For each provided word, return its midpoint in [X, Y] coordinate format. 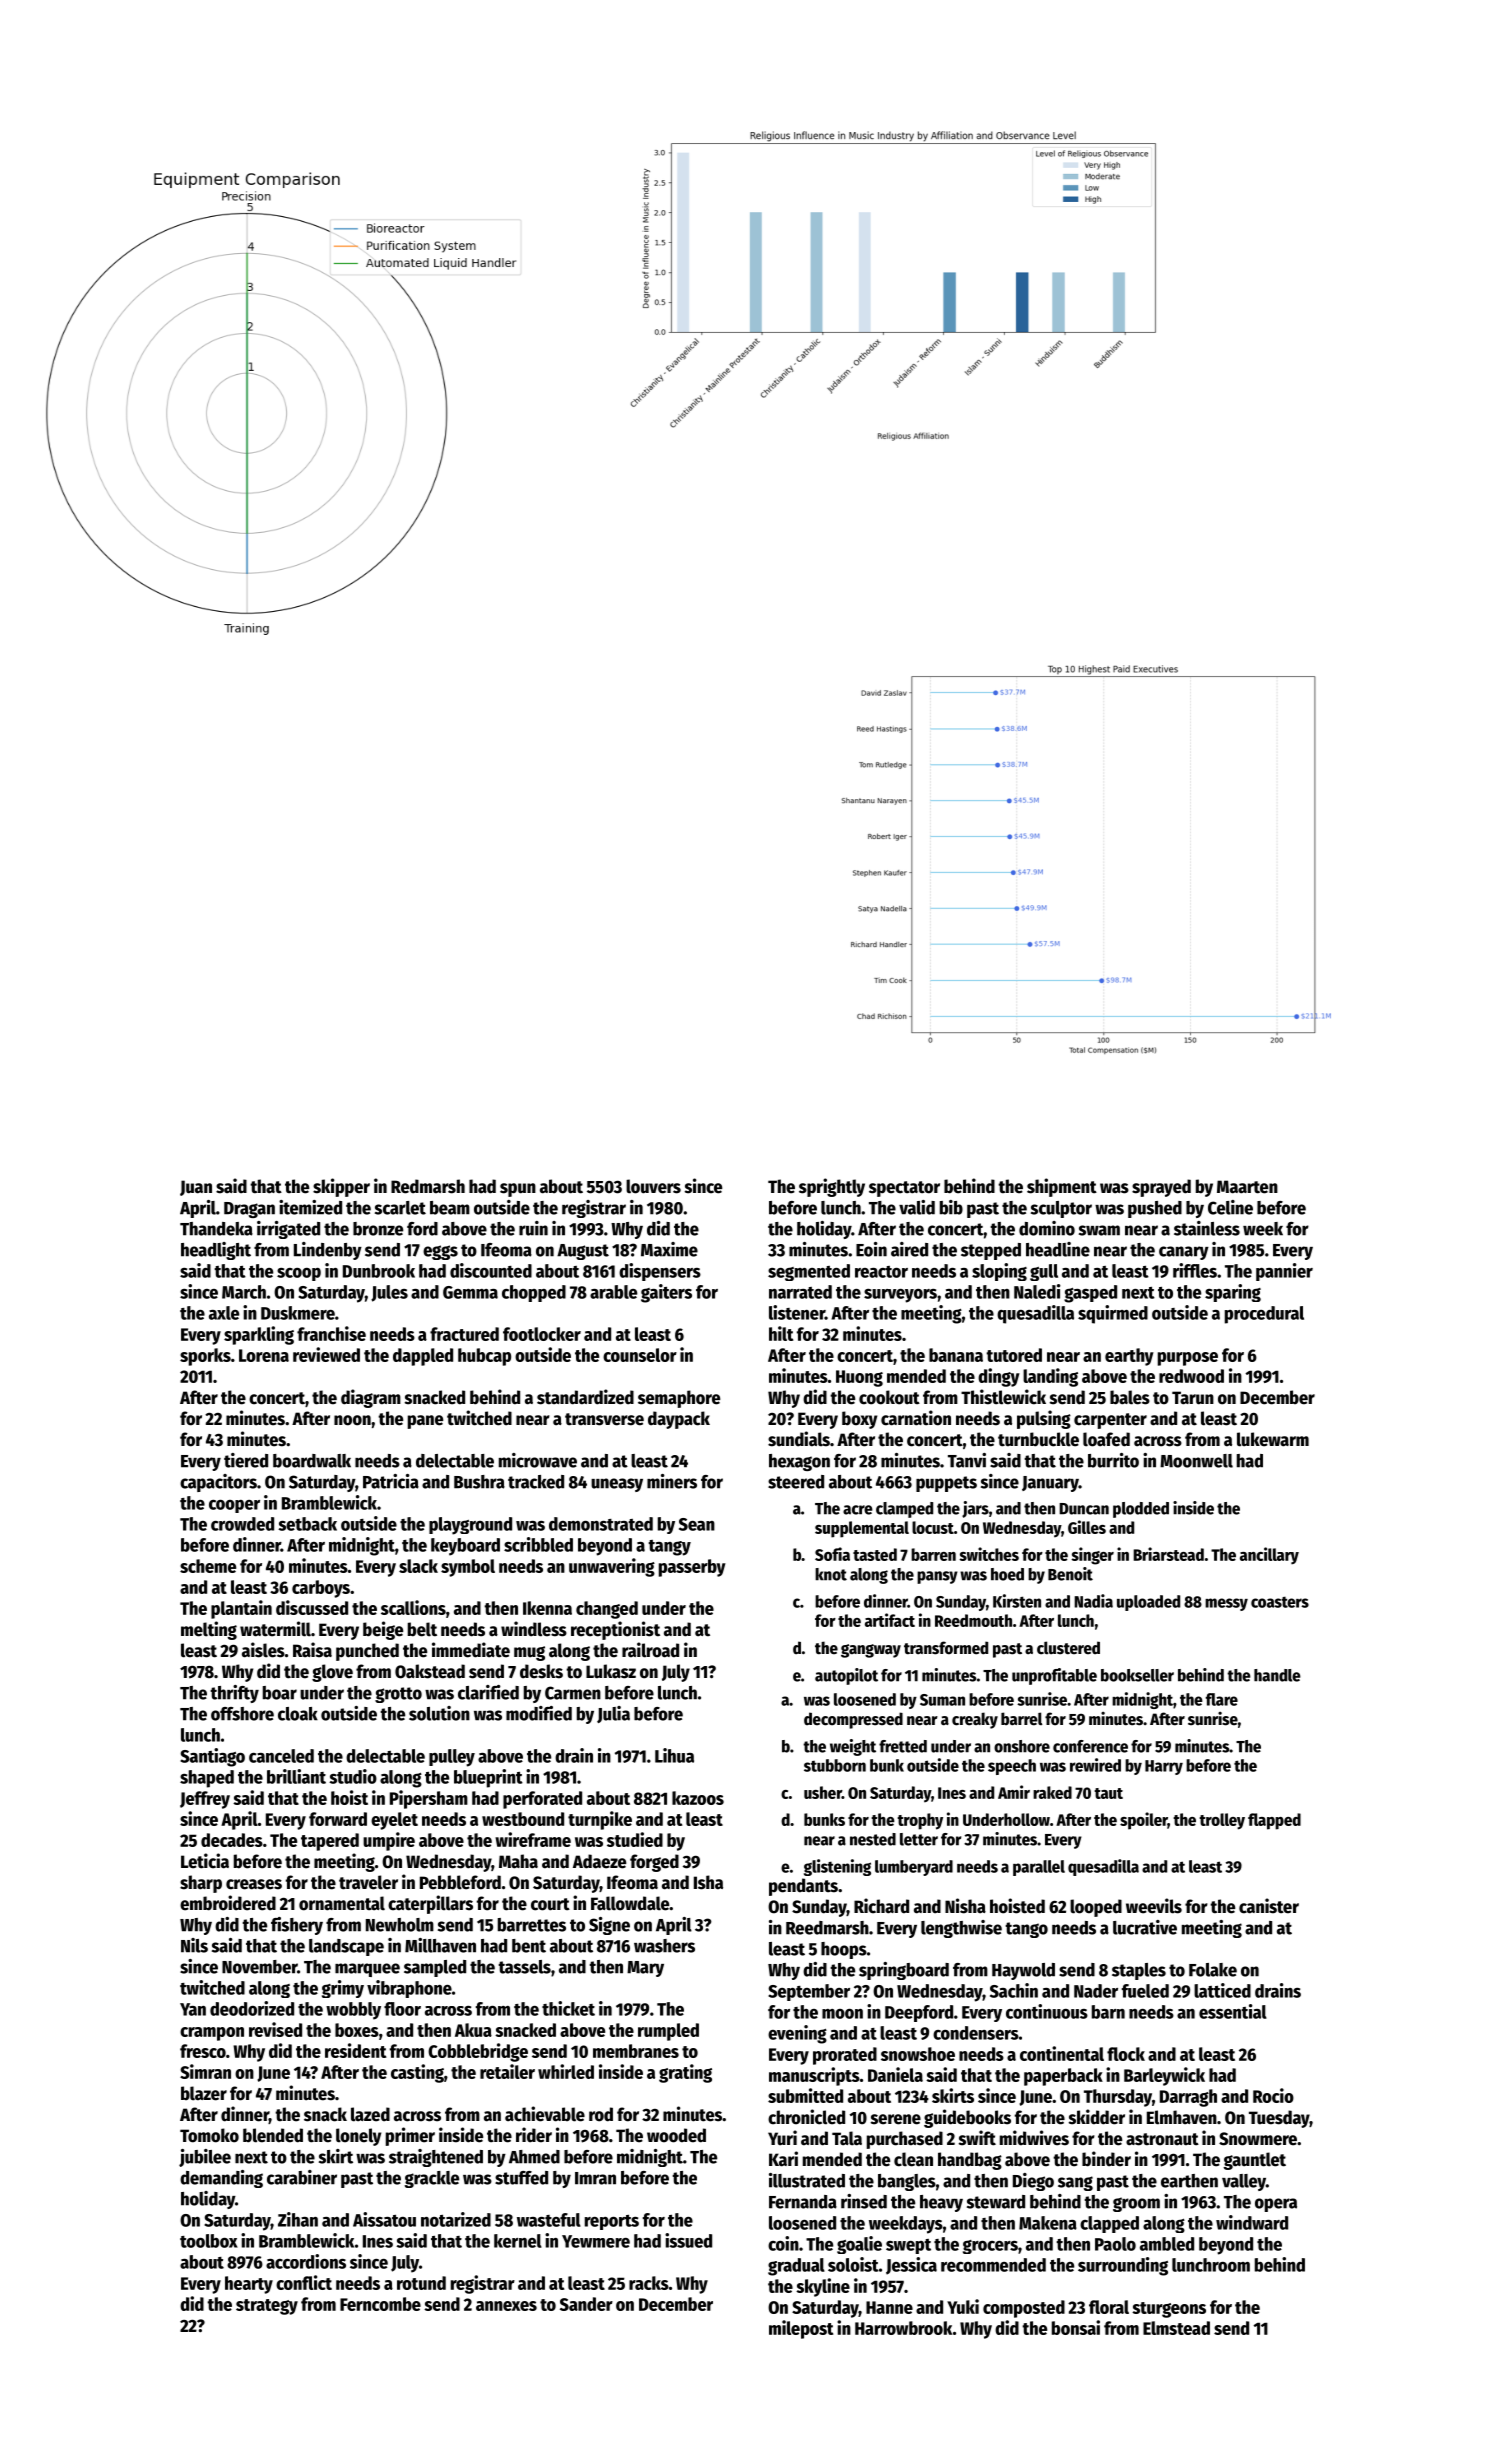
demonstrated [601, 1524]
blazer [204, 2093]
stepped [991, 1251]
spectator [904, 1189]
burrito [1113, 1460]
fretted [903, 1746]
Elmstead [1176, 2328]
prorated [845, 2056]
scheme [208, 1566]
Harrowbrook [903, 2328]
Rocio [1273, 2095]
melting [209, 1630]
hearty [249, 2285]
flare [1222, 1699]
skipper [341, 1187]
